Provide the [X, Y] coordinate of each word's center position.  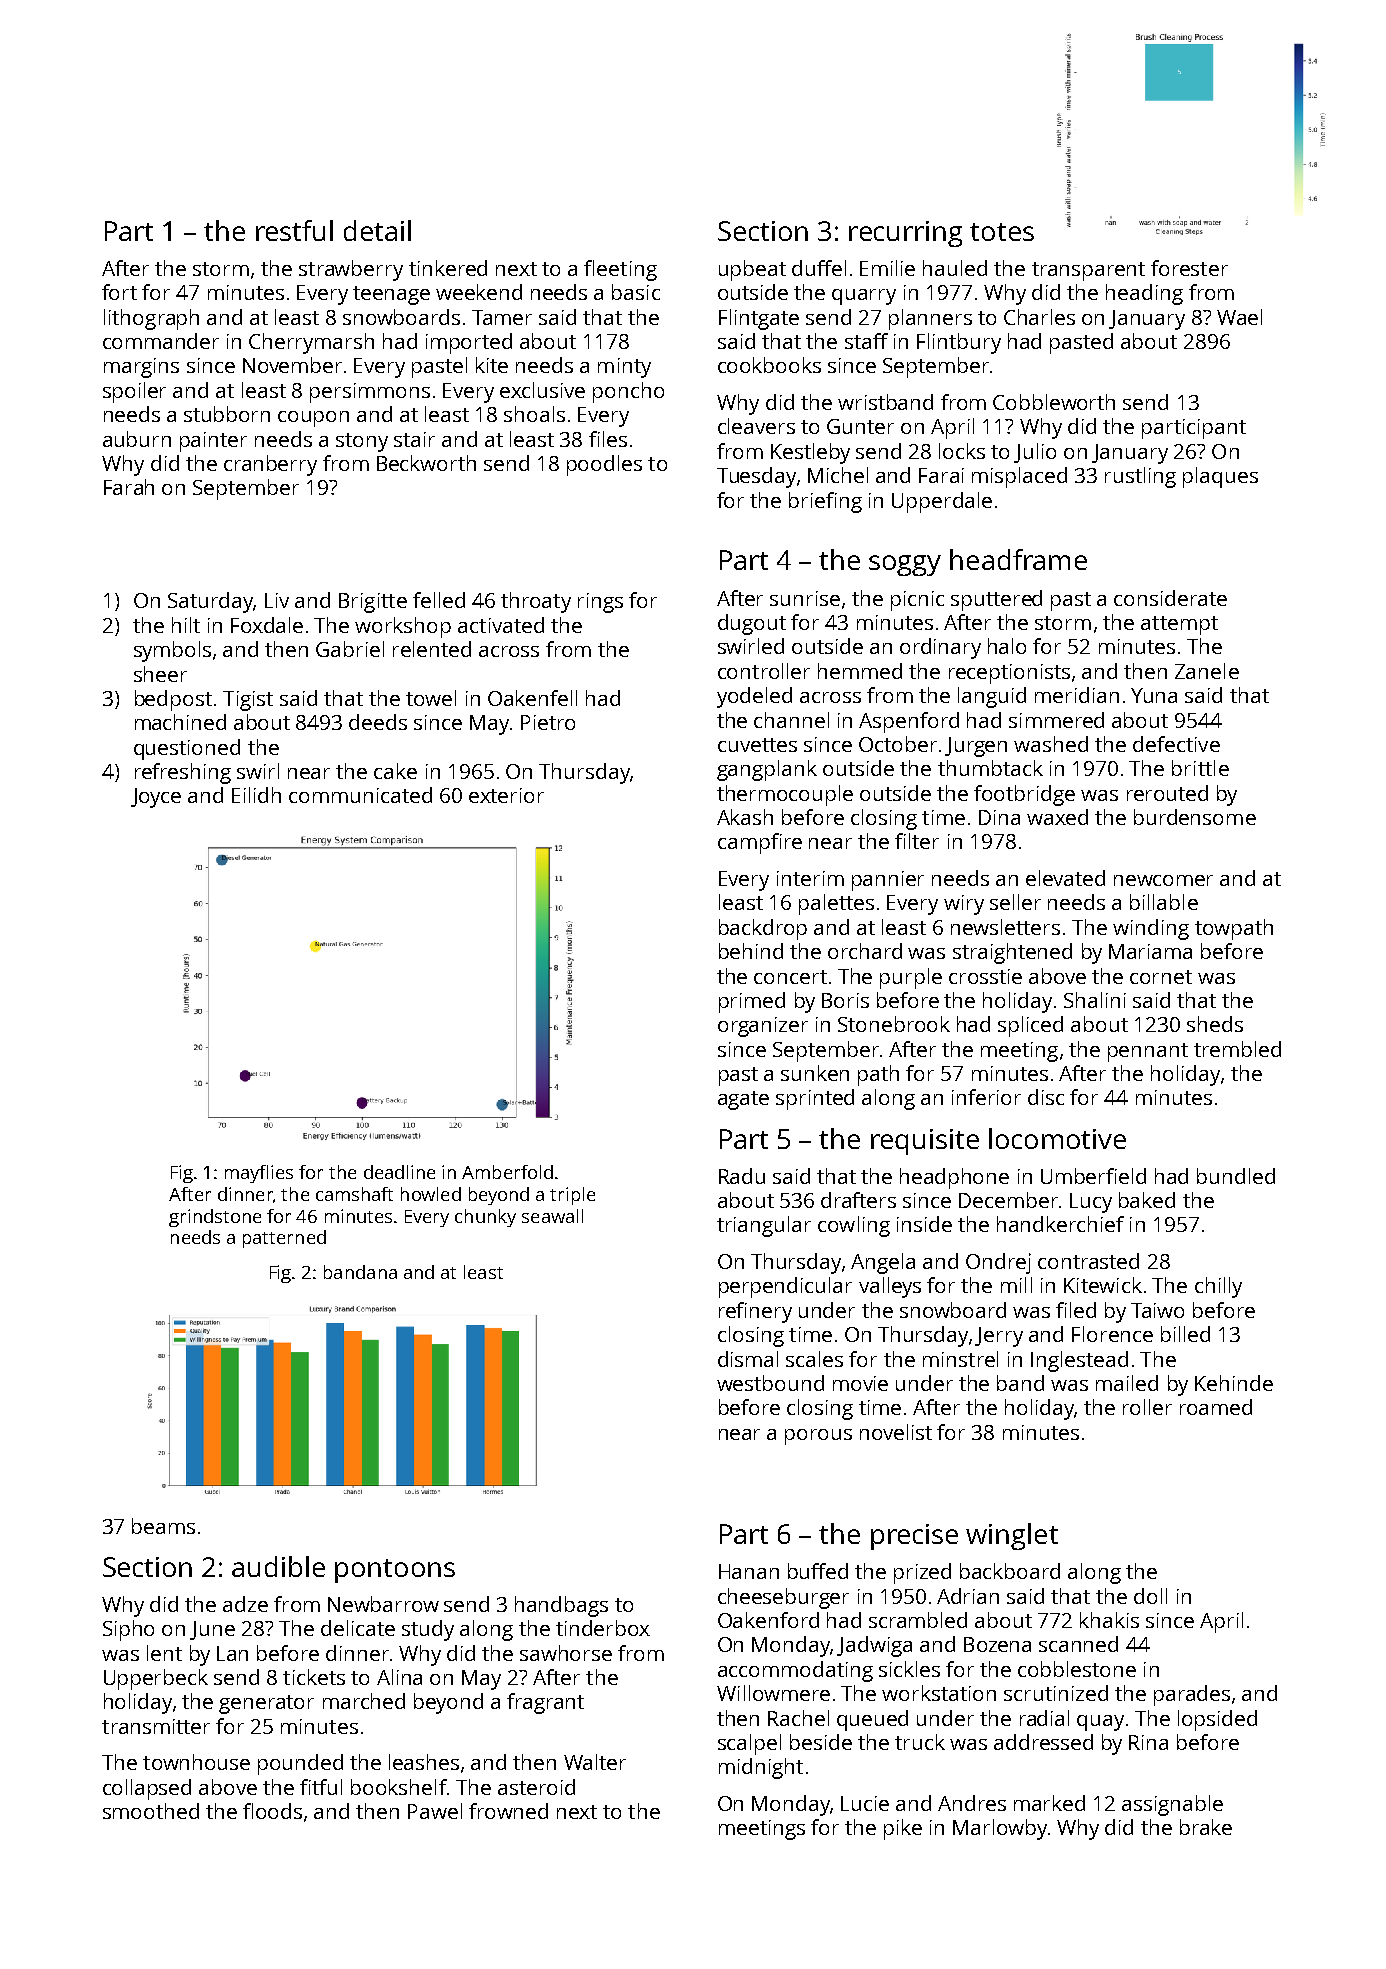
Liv [277, 600]
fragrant [545, 1703]
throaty [536, 602]
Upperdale [942, 502]
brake [1206, 1827]
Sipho [128, 1630]
